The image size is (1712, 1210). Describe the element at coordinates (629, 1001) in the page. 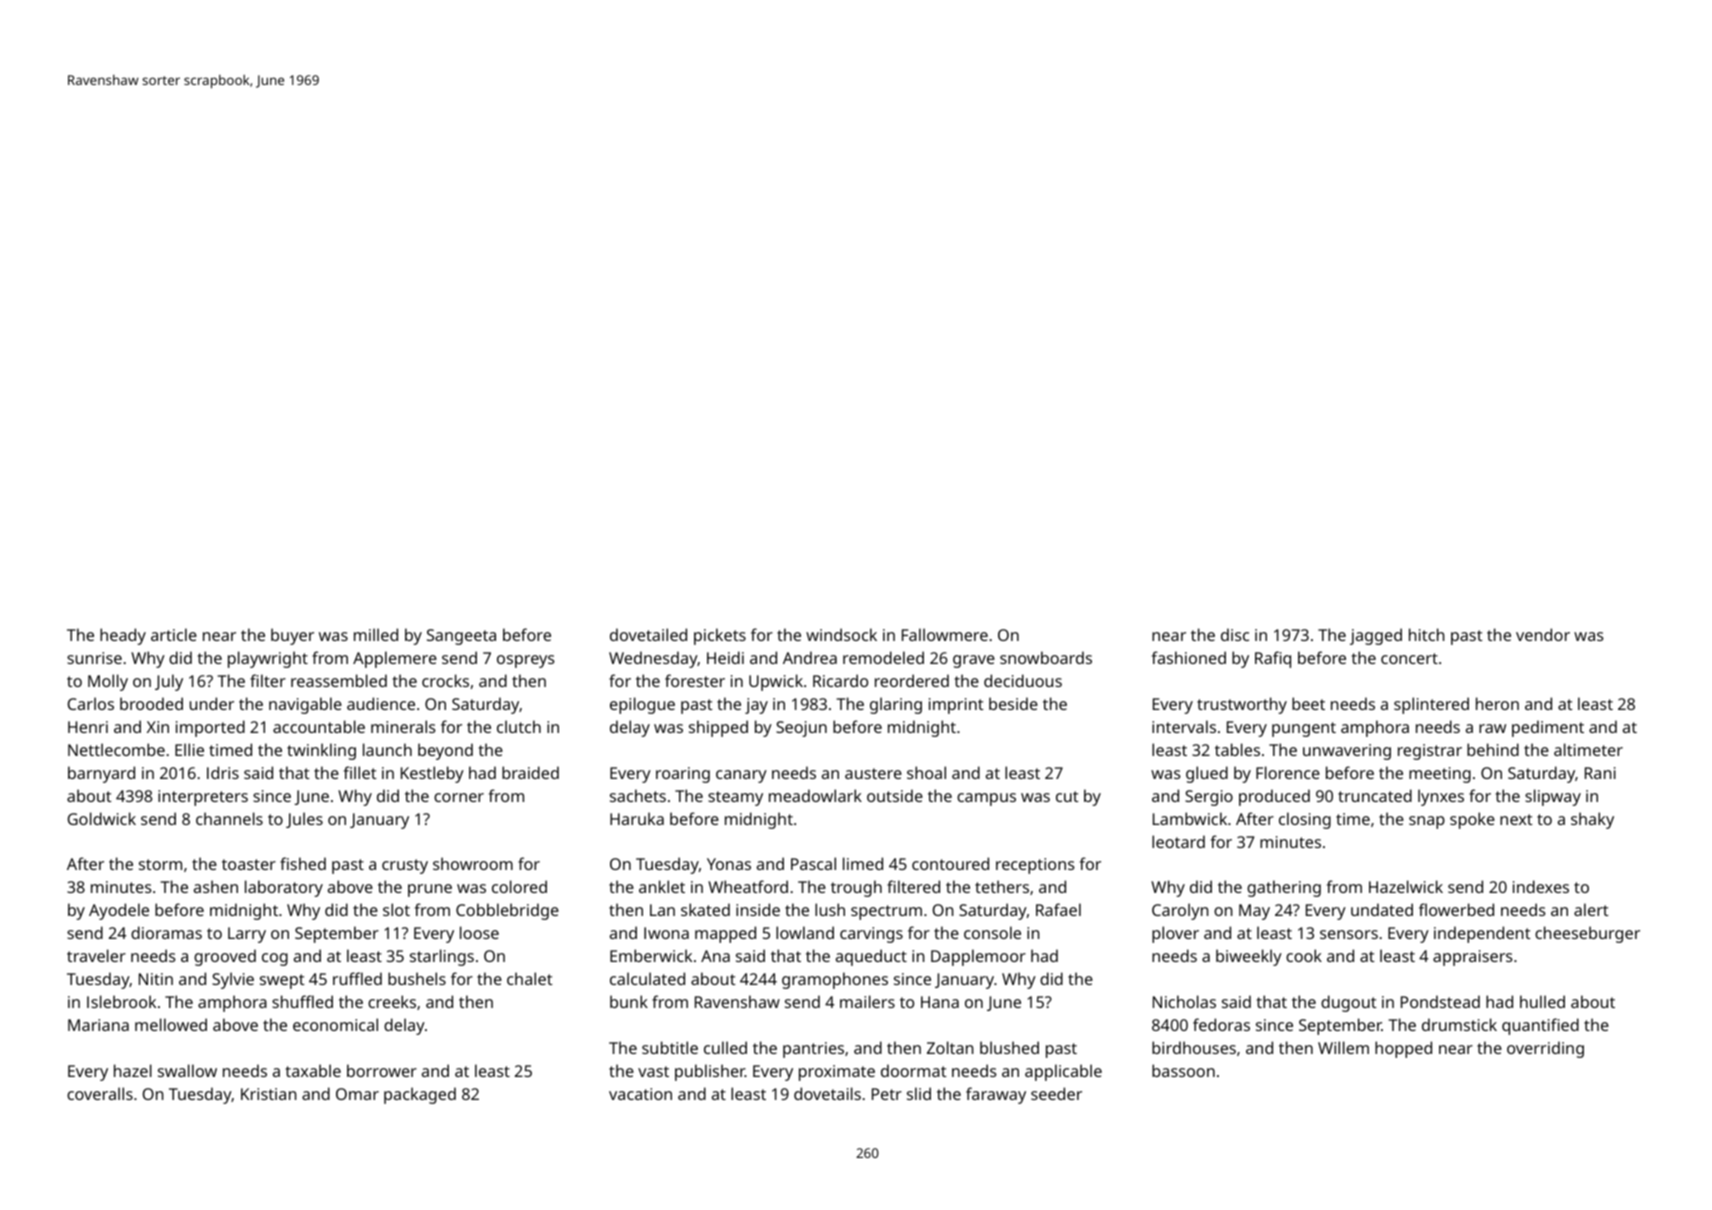

I see `bunk` at that location.
